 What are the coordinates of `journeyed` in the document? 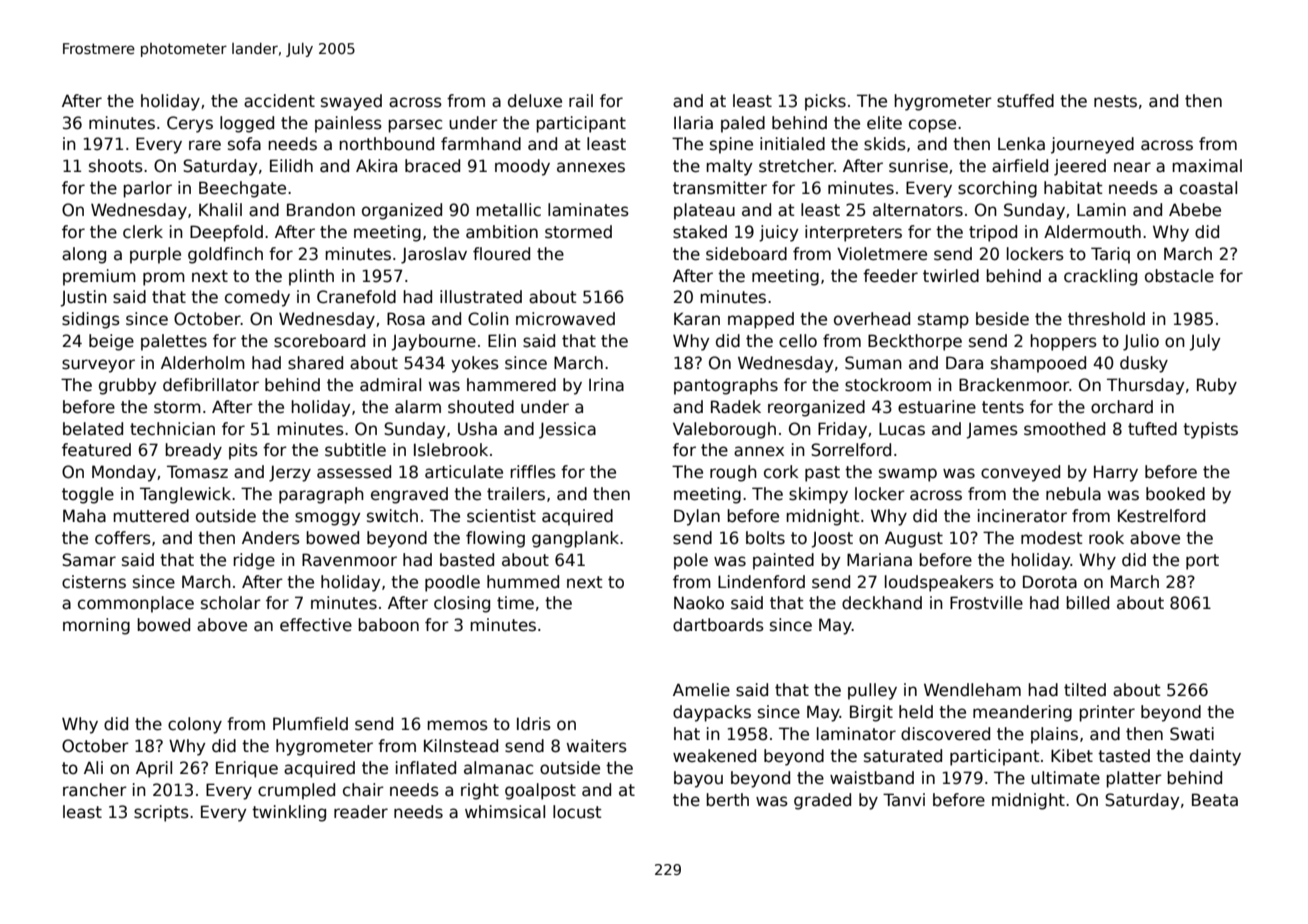 It's located at (1092, 145).
